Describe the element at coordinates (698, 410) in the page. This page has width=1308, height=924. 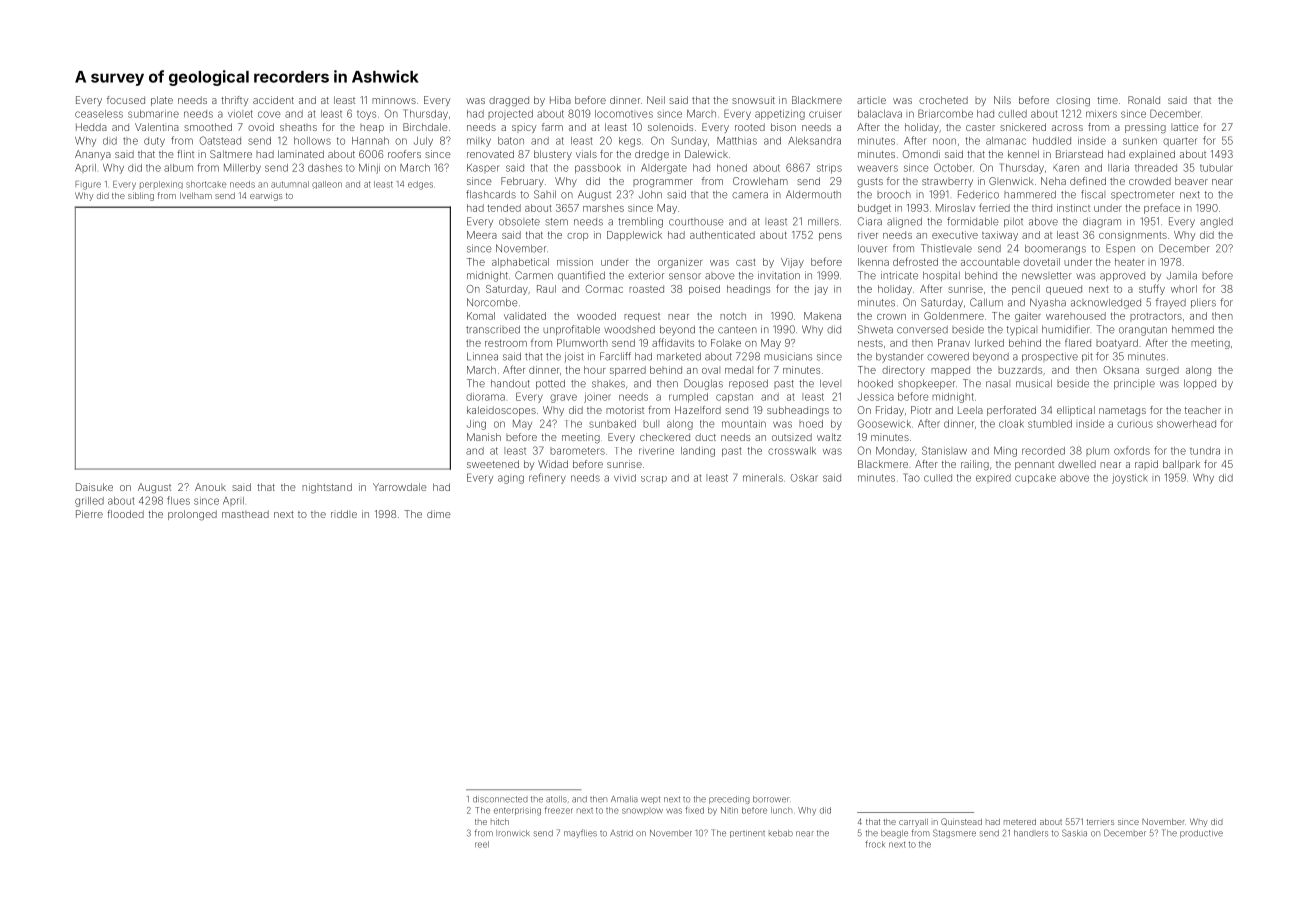
I see `Hazelford` at that location.
